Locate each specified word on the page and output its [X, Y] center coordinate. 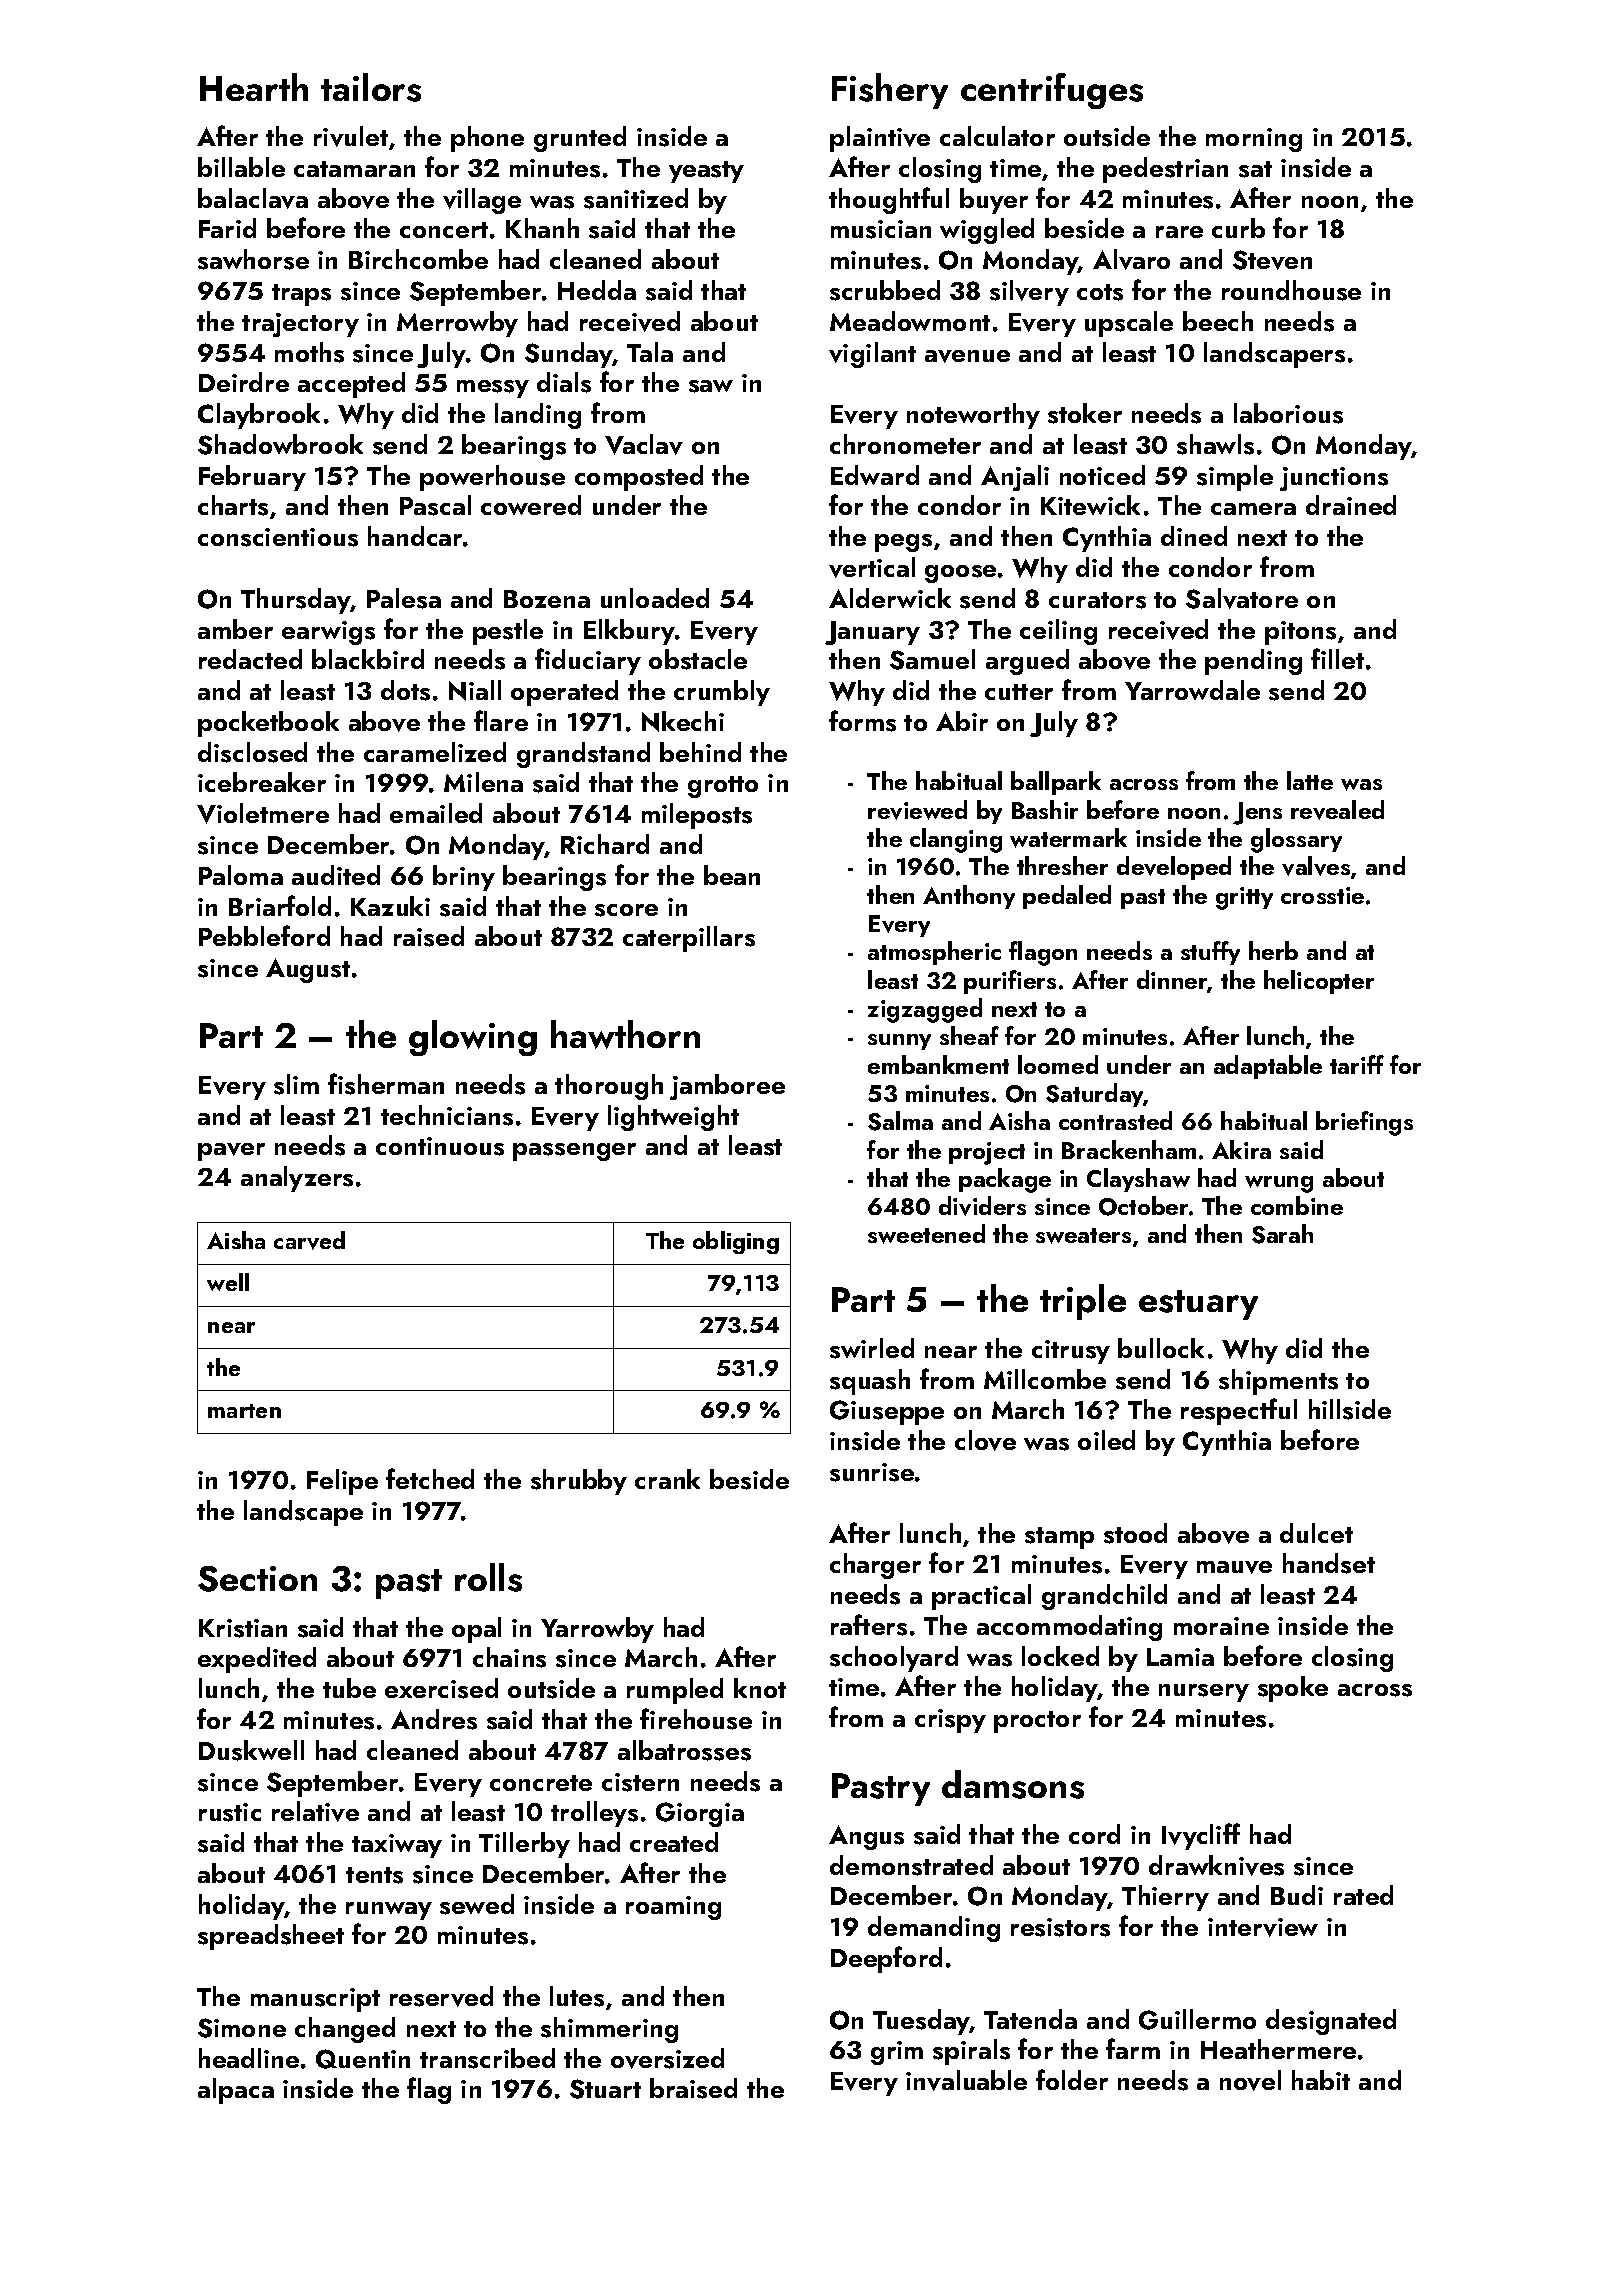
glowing [473, 1038]
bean [732, 875]
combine [1297, 1205]
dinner [1172, 981]
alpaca [236, 2091]
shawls [1215, 444]
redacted [250, 659]
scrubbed [885, 290]
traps [301, 295]
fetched [430, 1478]
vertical [872, 567]
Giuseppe [887, 1412]
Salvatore [1242, 598]
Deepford [886, 1959]
